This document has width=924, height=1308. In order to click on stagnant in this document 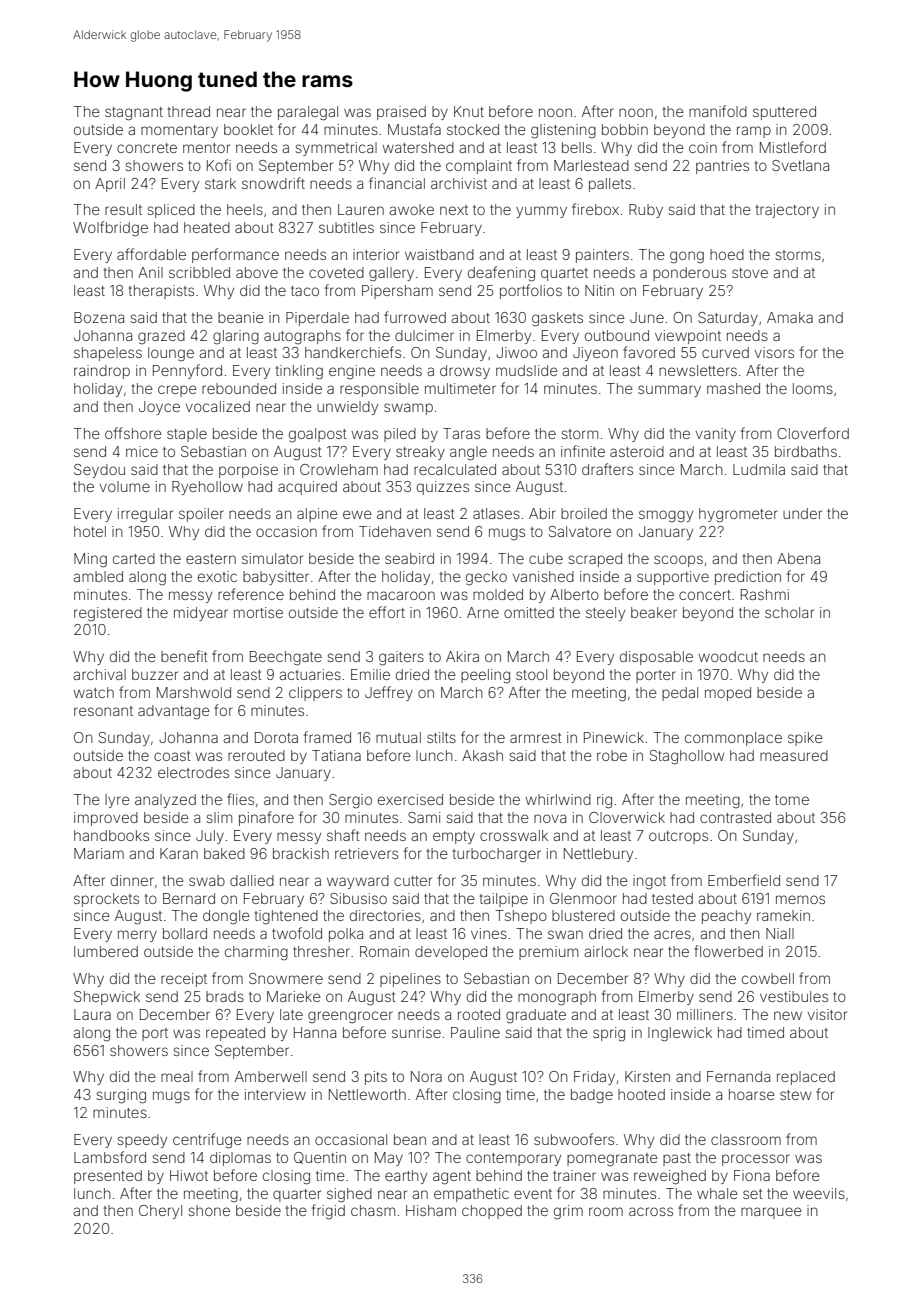, I will do `click(134, 114)`.
